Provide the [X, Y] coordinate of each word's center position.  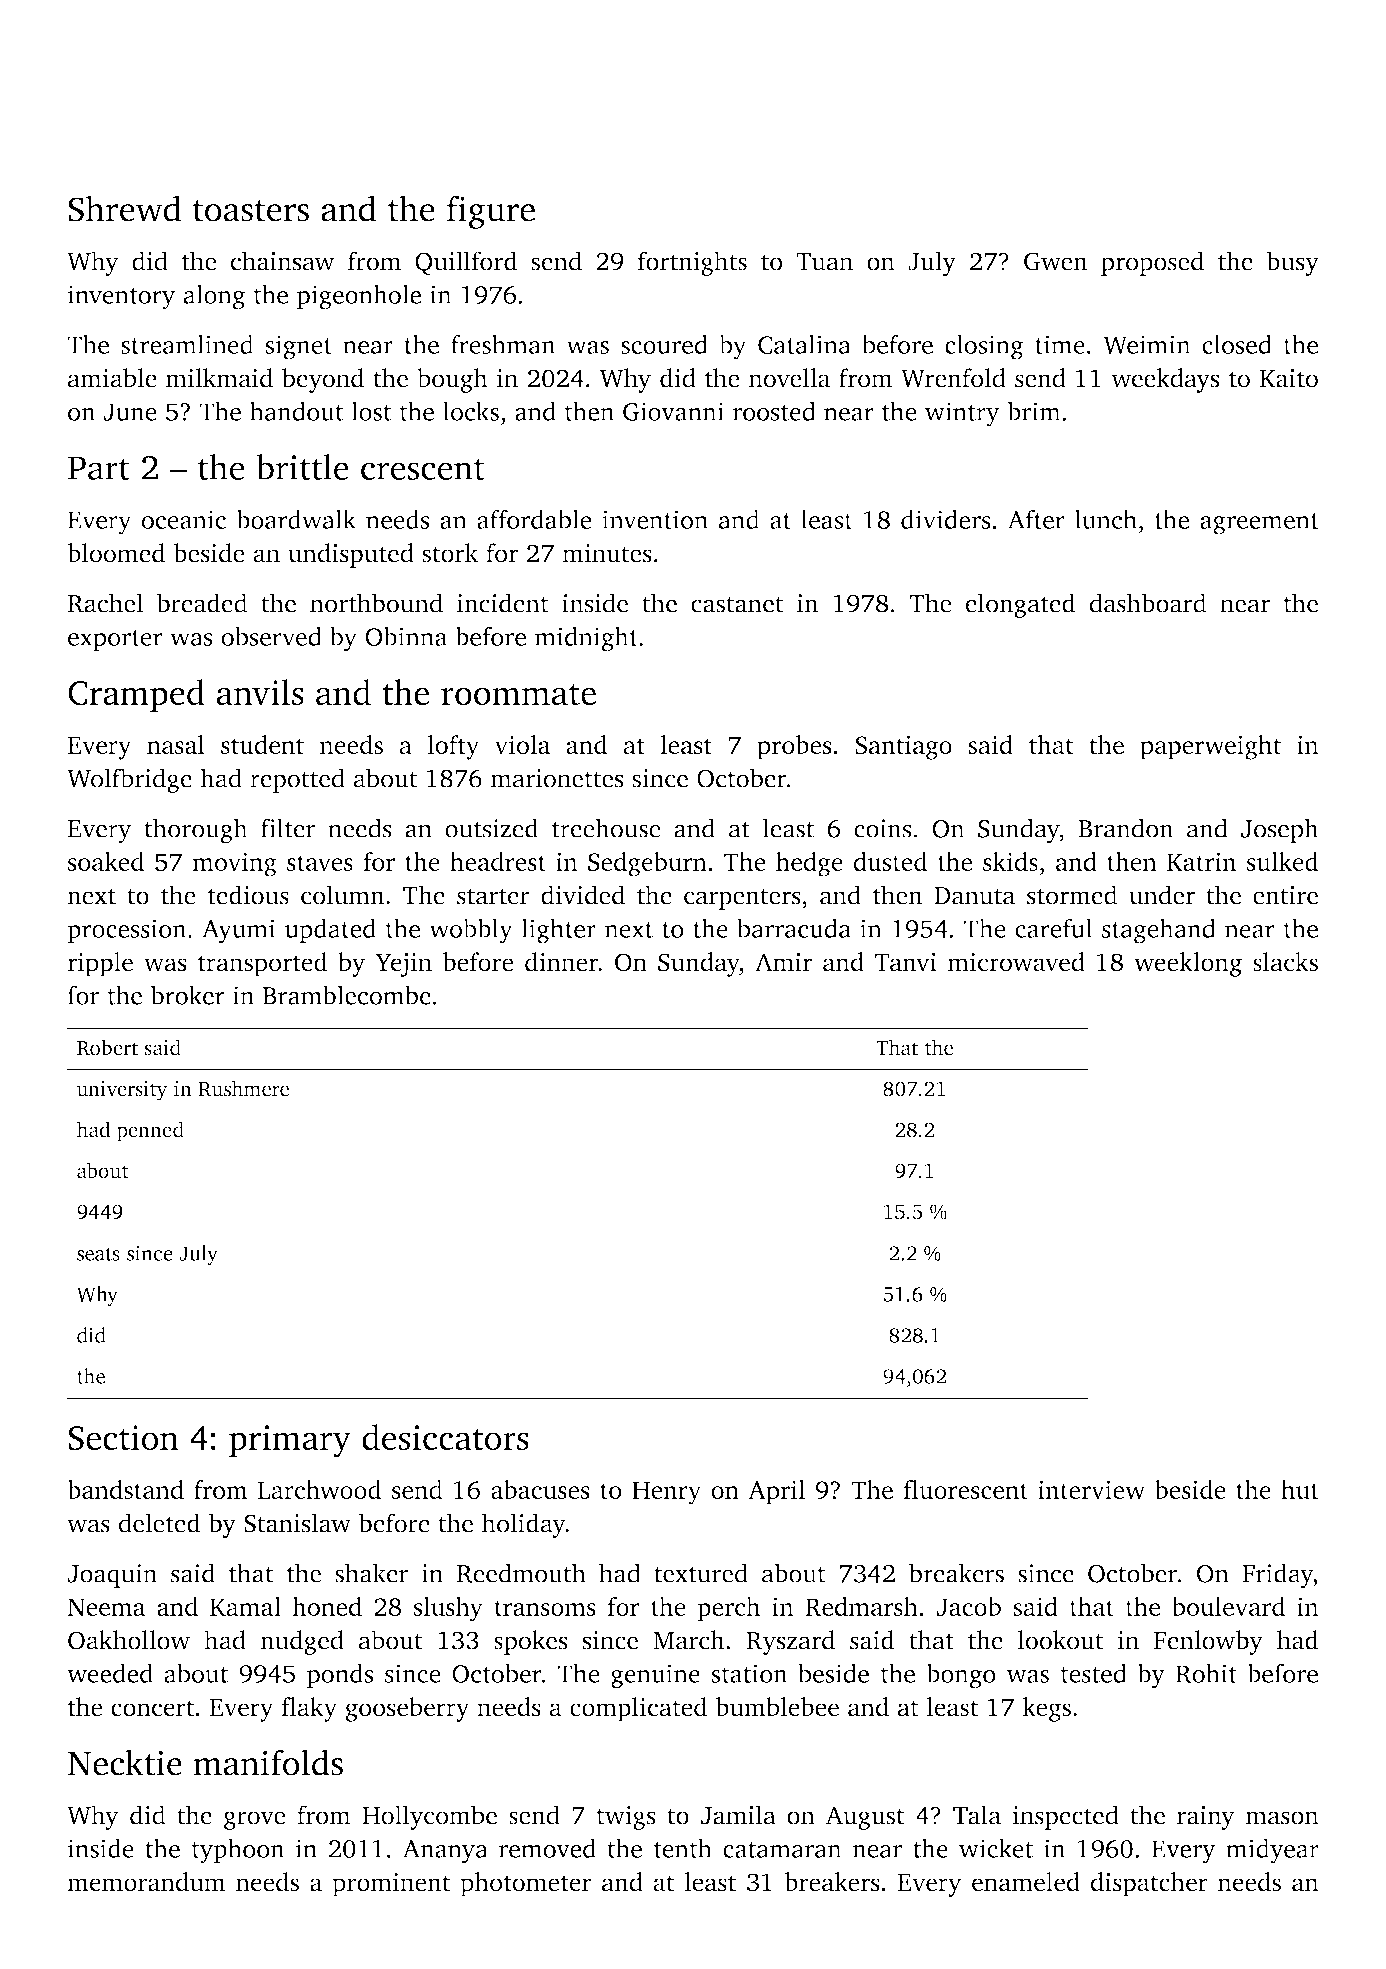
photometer [525, 1884]
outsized [491, 828]
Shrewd [124, 208]
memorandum [146, 1882]
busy [1292, 263]
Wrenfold [953, 378]
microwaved [1016, 962]
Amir [783, 962]
